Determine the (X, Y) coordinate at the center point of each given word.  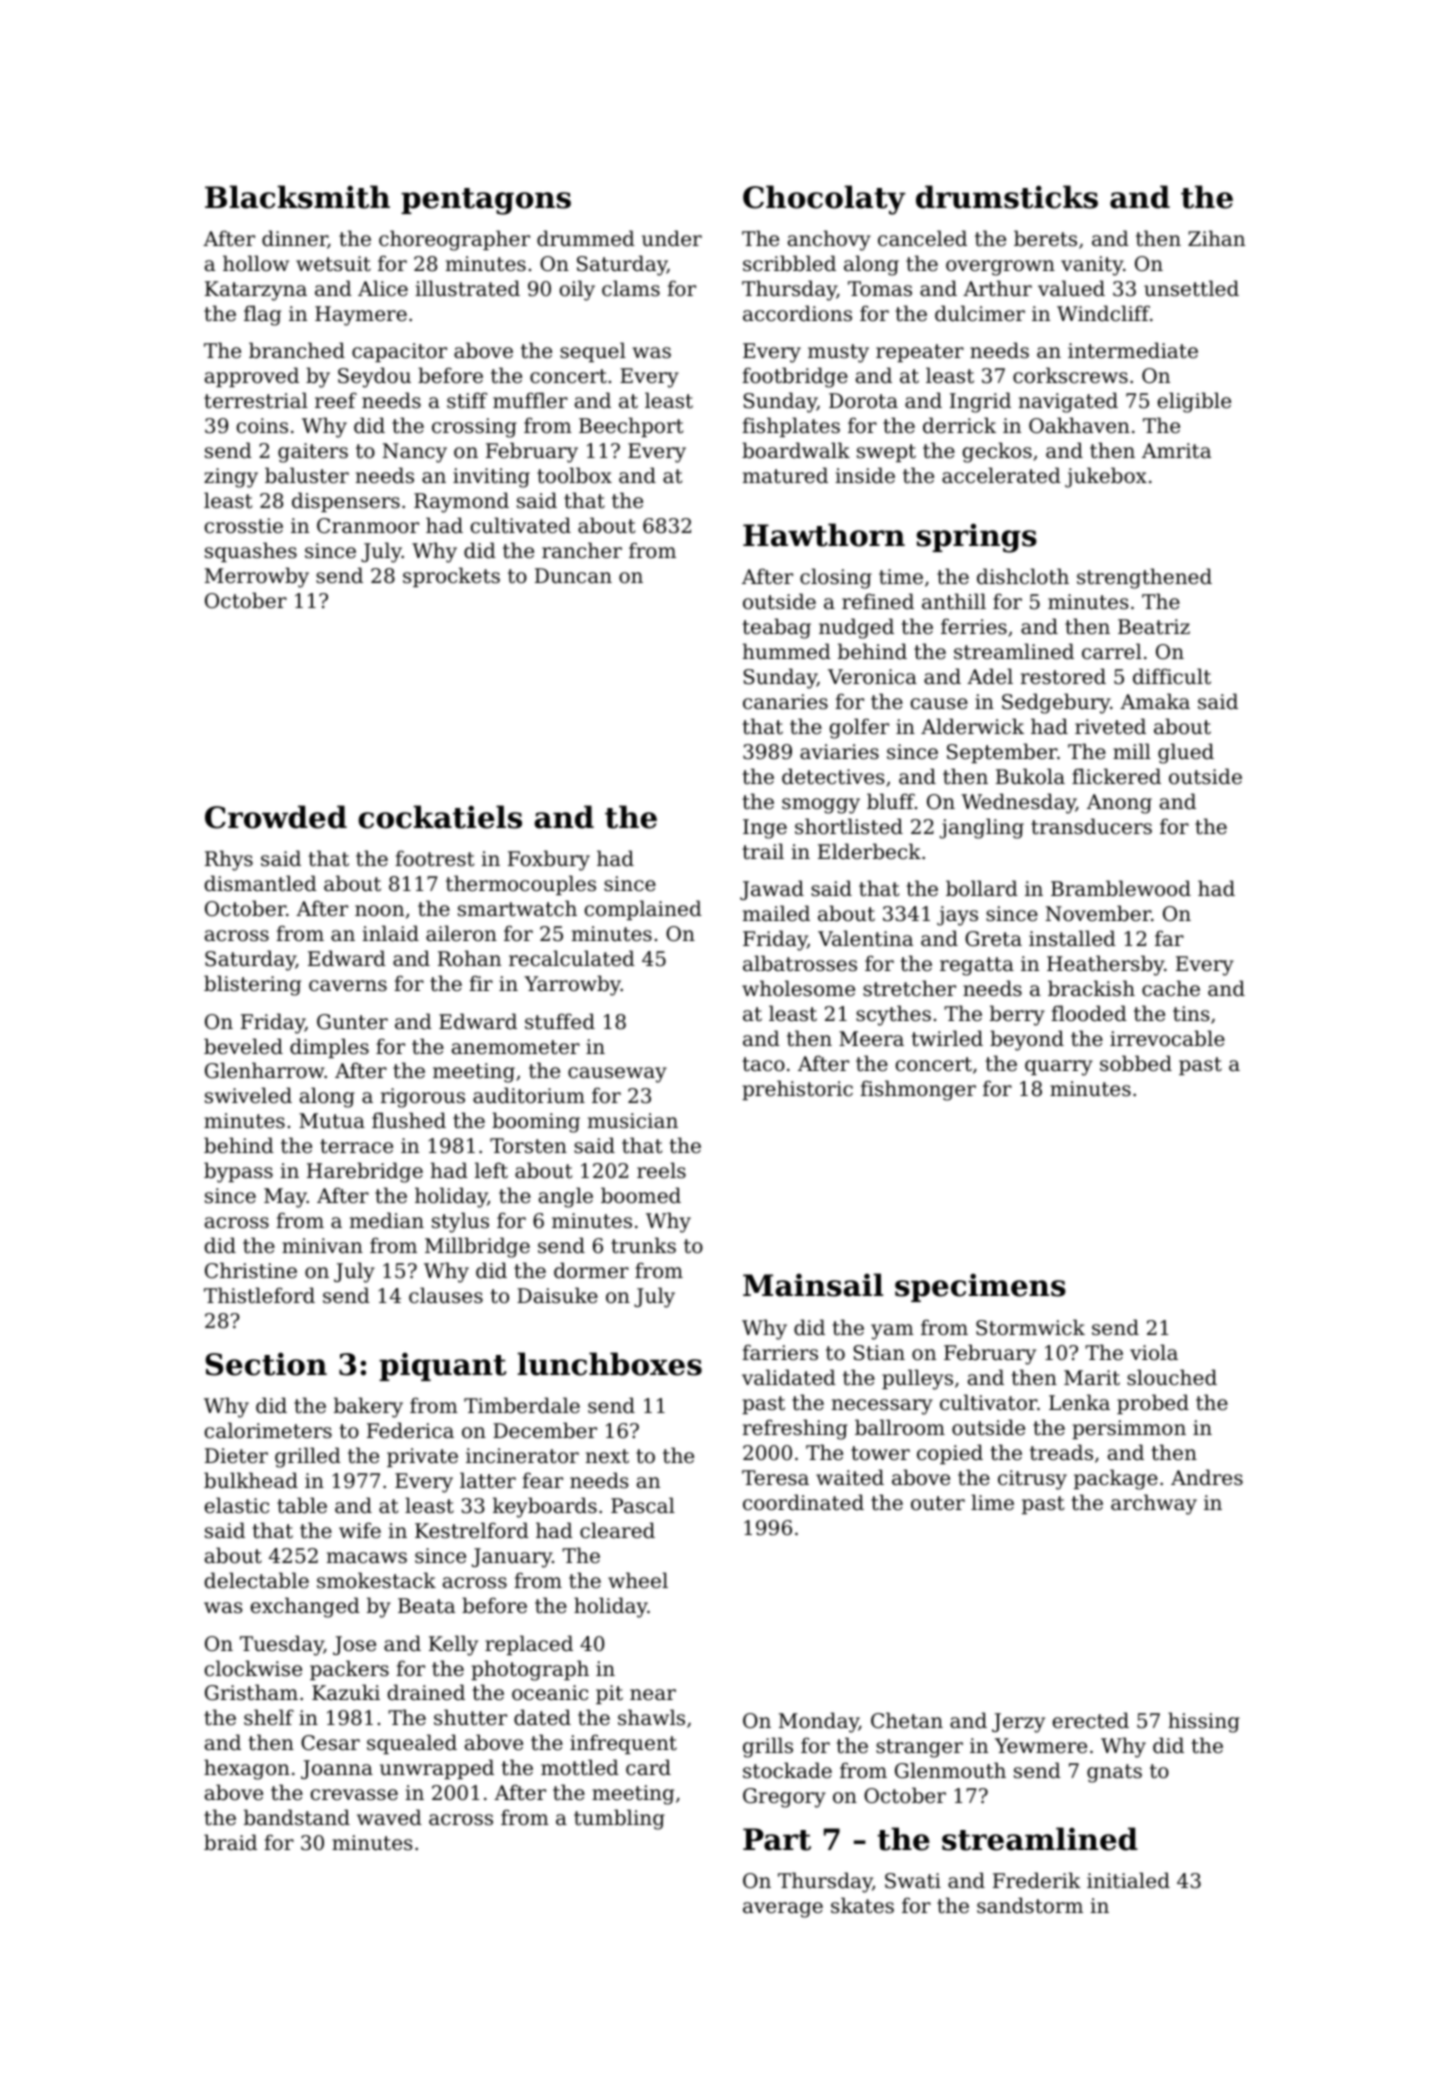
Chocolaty (824, 200)
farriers (780, 1352)
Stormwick (1030, 1327)
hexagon (247, 1769)
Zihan (1216, 238)
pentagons (486, 201)
